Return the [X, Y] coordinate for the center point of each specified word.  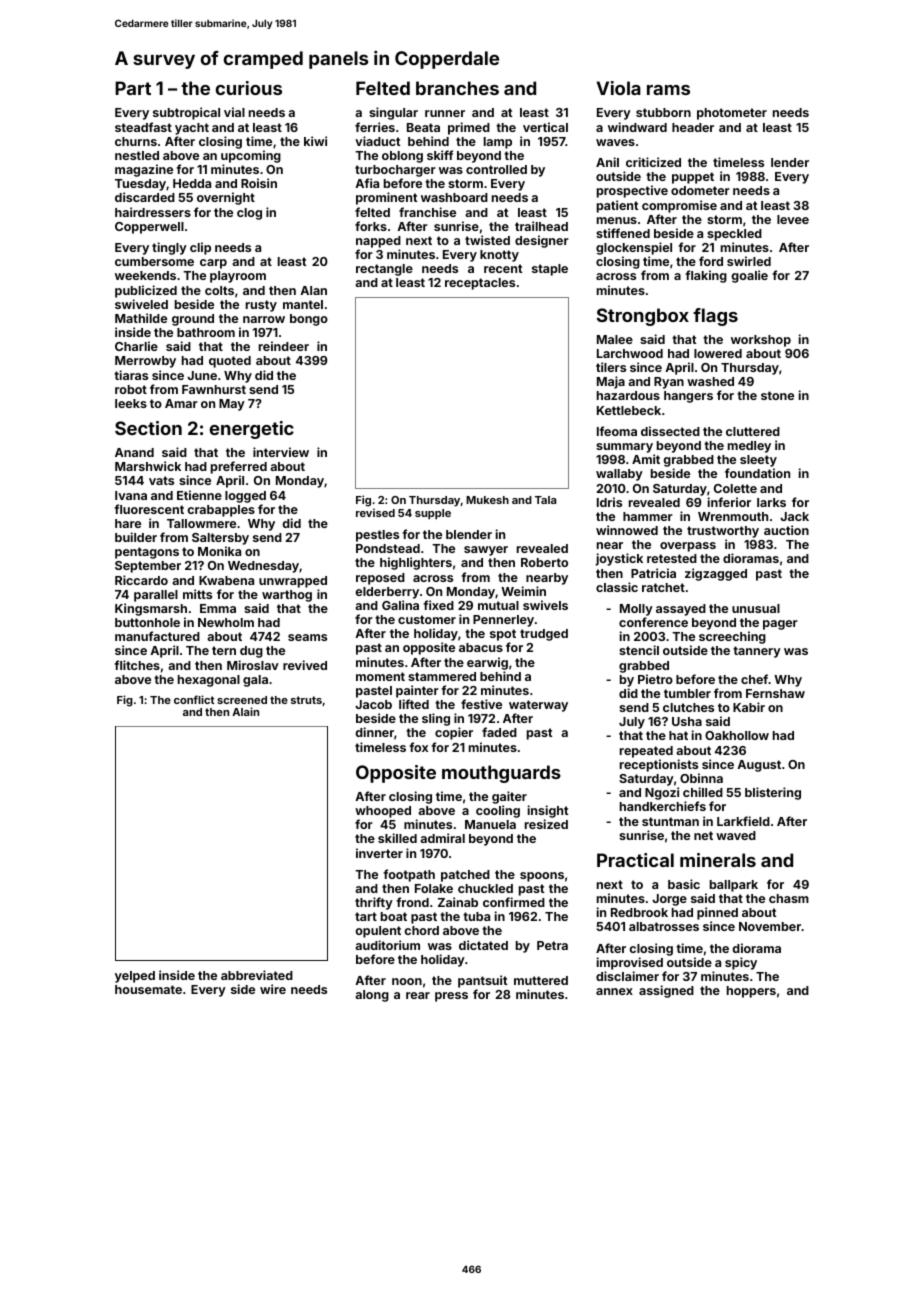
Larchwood [630, 353]
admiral [442, 838]
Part [133, 88]
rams [668, 90]
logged [245, 497]
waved [736, 835]
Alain [245, 711]
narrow [264, 319]
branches [457, 88]
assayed [681, 610]
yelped [135, 977]
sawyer [486, 551]
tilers [611, 367]
